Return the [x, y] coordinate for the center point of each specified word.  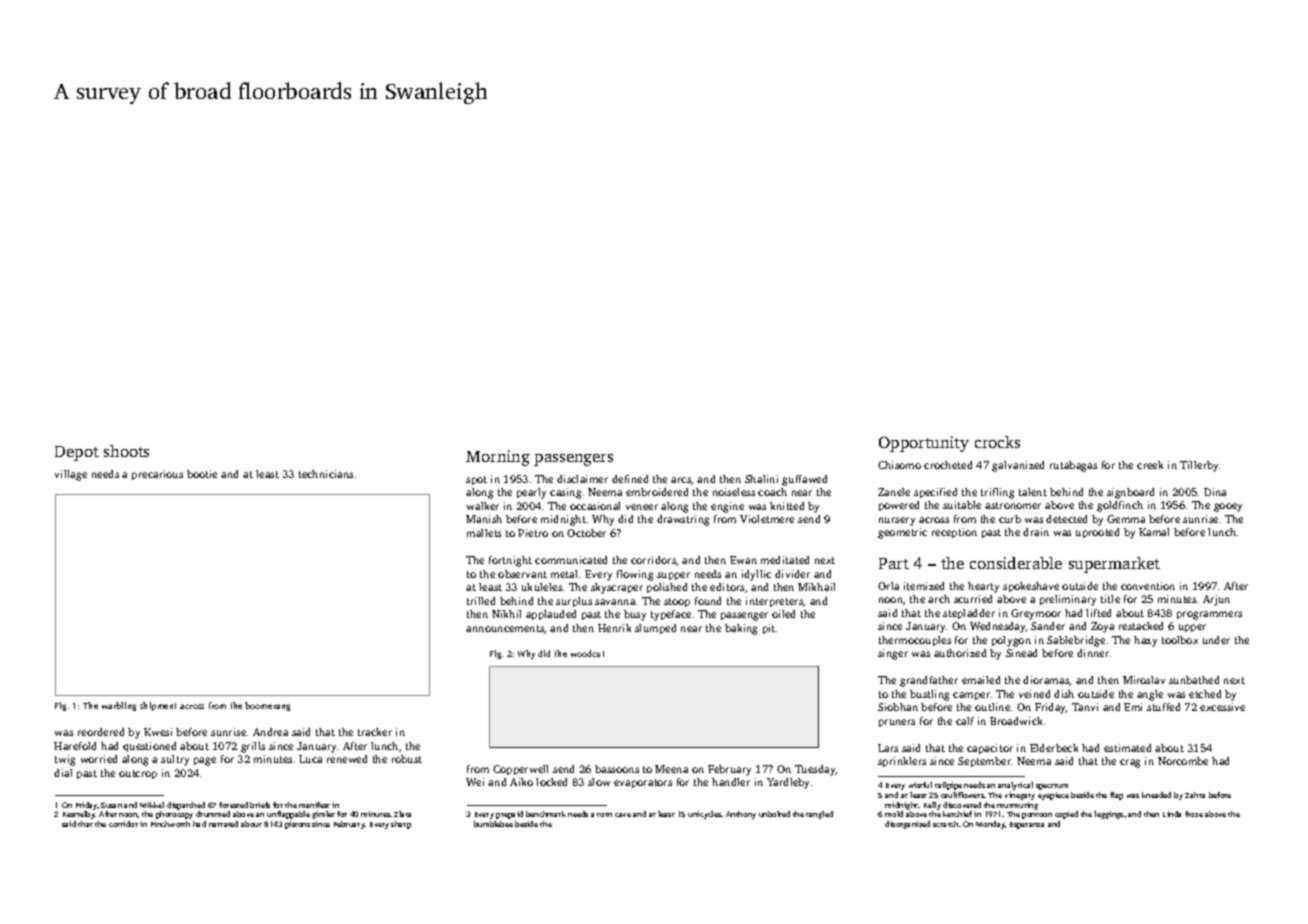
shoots [126, 451]
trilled [481, 601]
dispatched [186, 806]
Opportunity [924, 444]
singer [893, 654]
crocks [997, 442]
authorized [960, 653]
